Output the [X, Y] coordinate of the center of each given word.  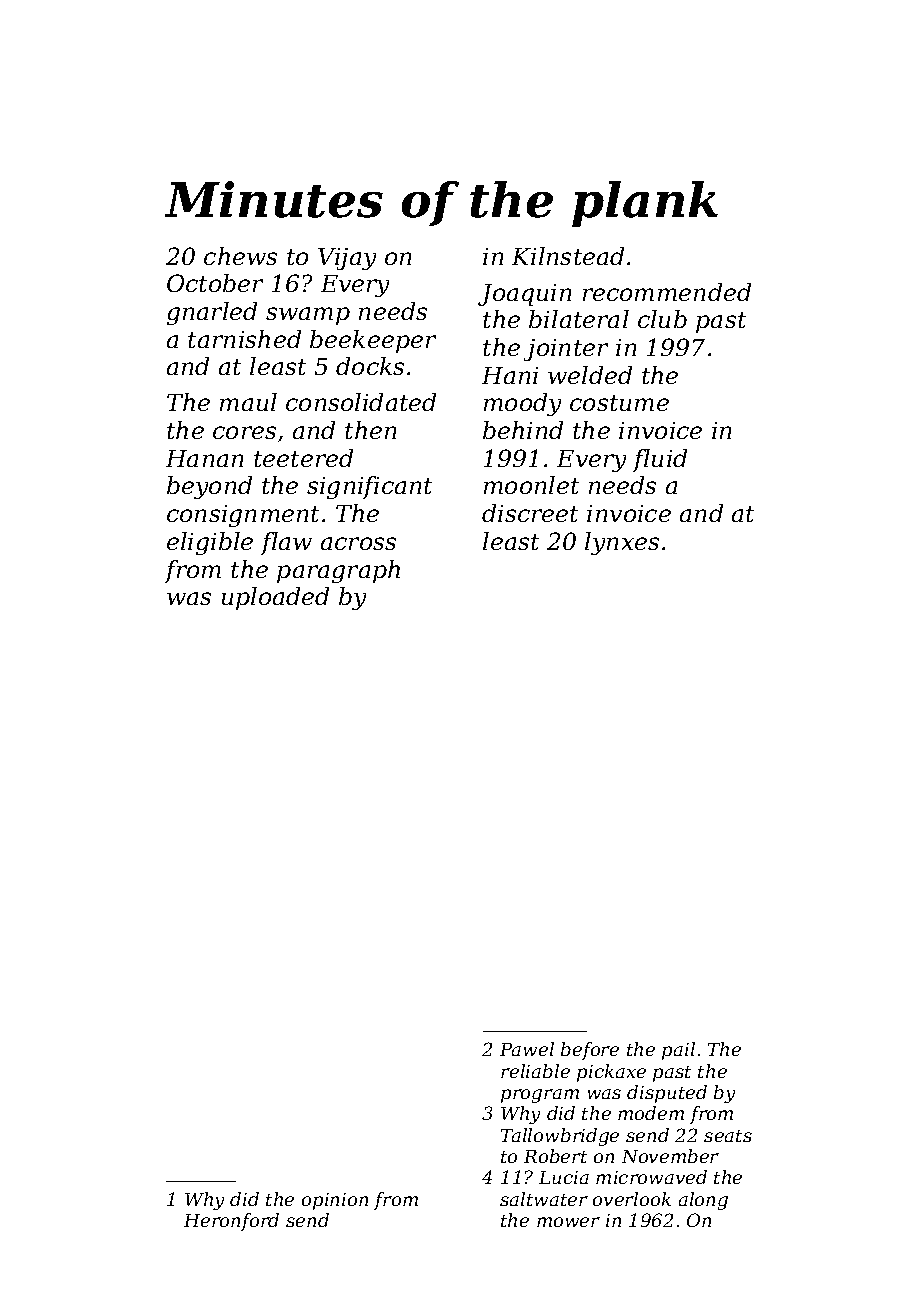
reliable [535, 1071]
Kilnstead [568, 256]
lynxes [622, 543]
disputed [667, 1094]
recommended [667, 292]
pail [678, 1051]
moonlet [531, 485]
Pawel [527, 1049]
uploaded [275, 598]
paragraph [338, 571]
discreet [530, 513]
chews [240, 256]
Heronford [231, 1222]
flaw [286, 543]
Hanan [204, 458]
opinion [335, 1201]
